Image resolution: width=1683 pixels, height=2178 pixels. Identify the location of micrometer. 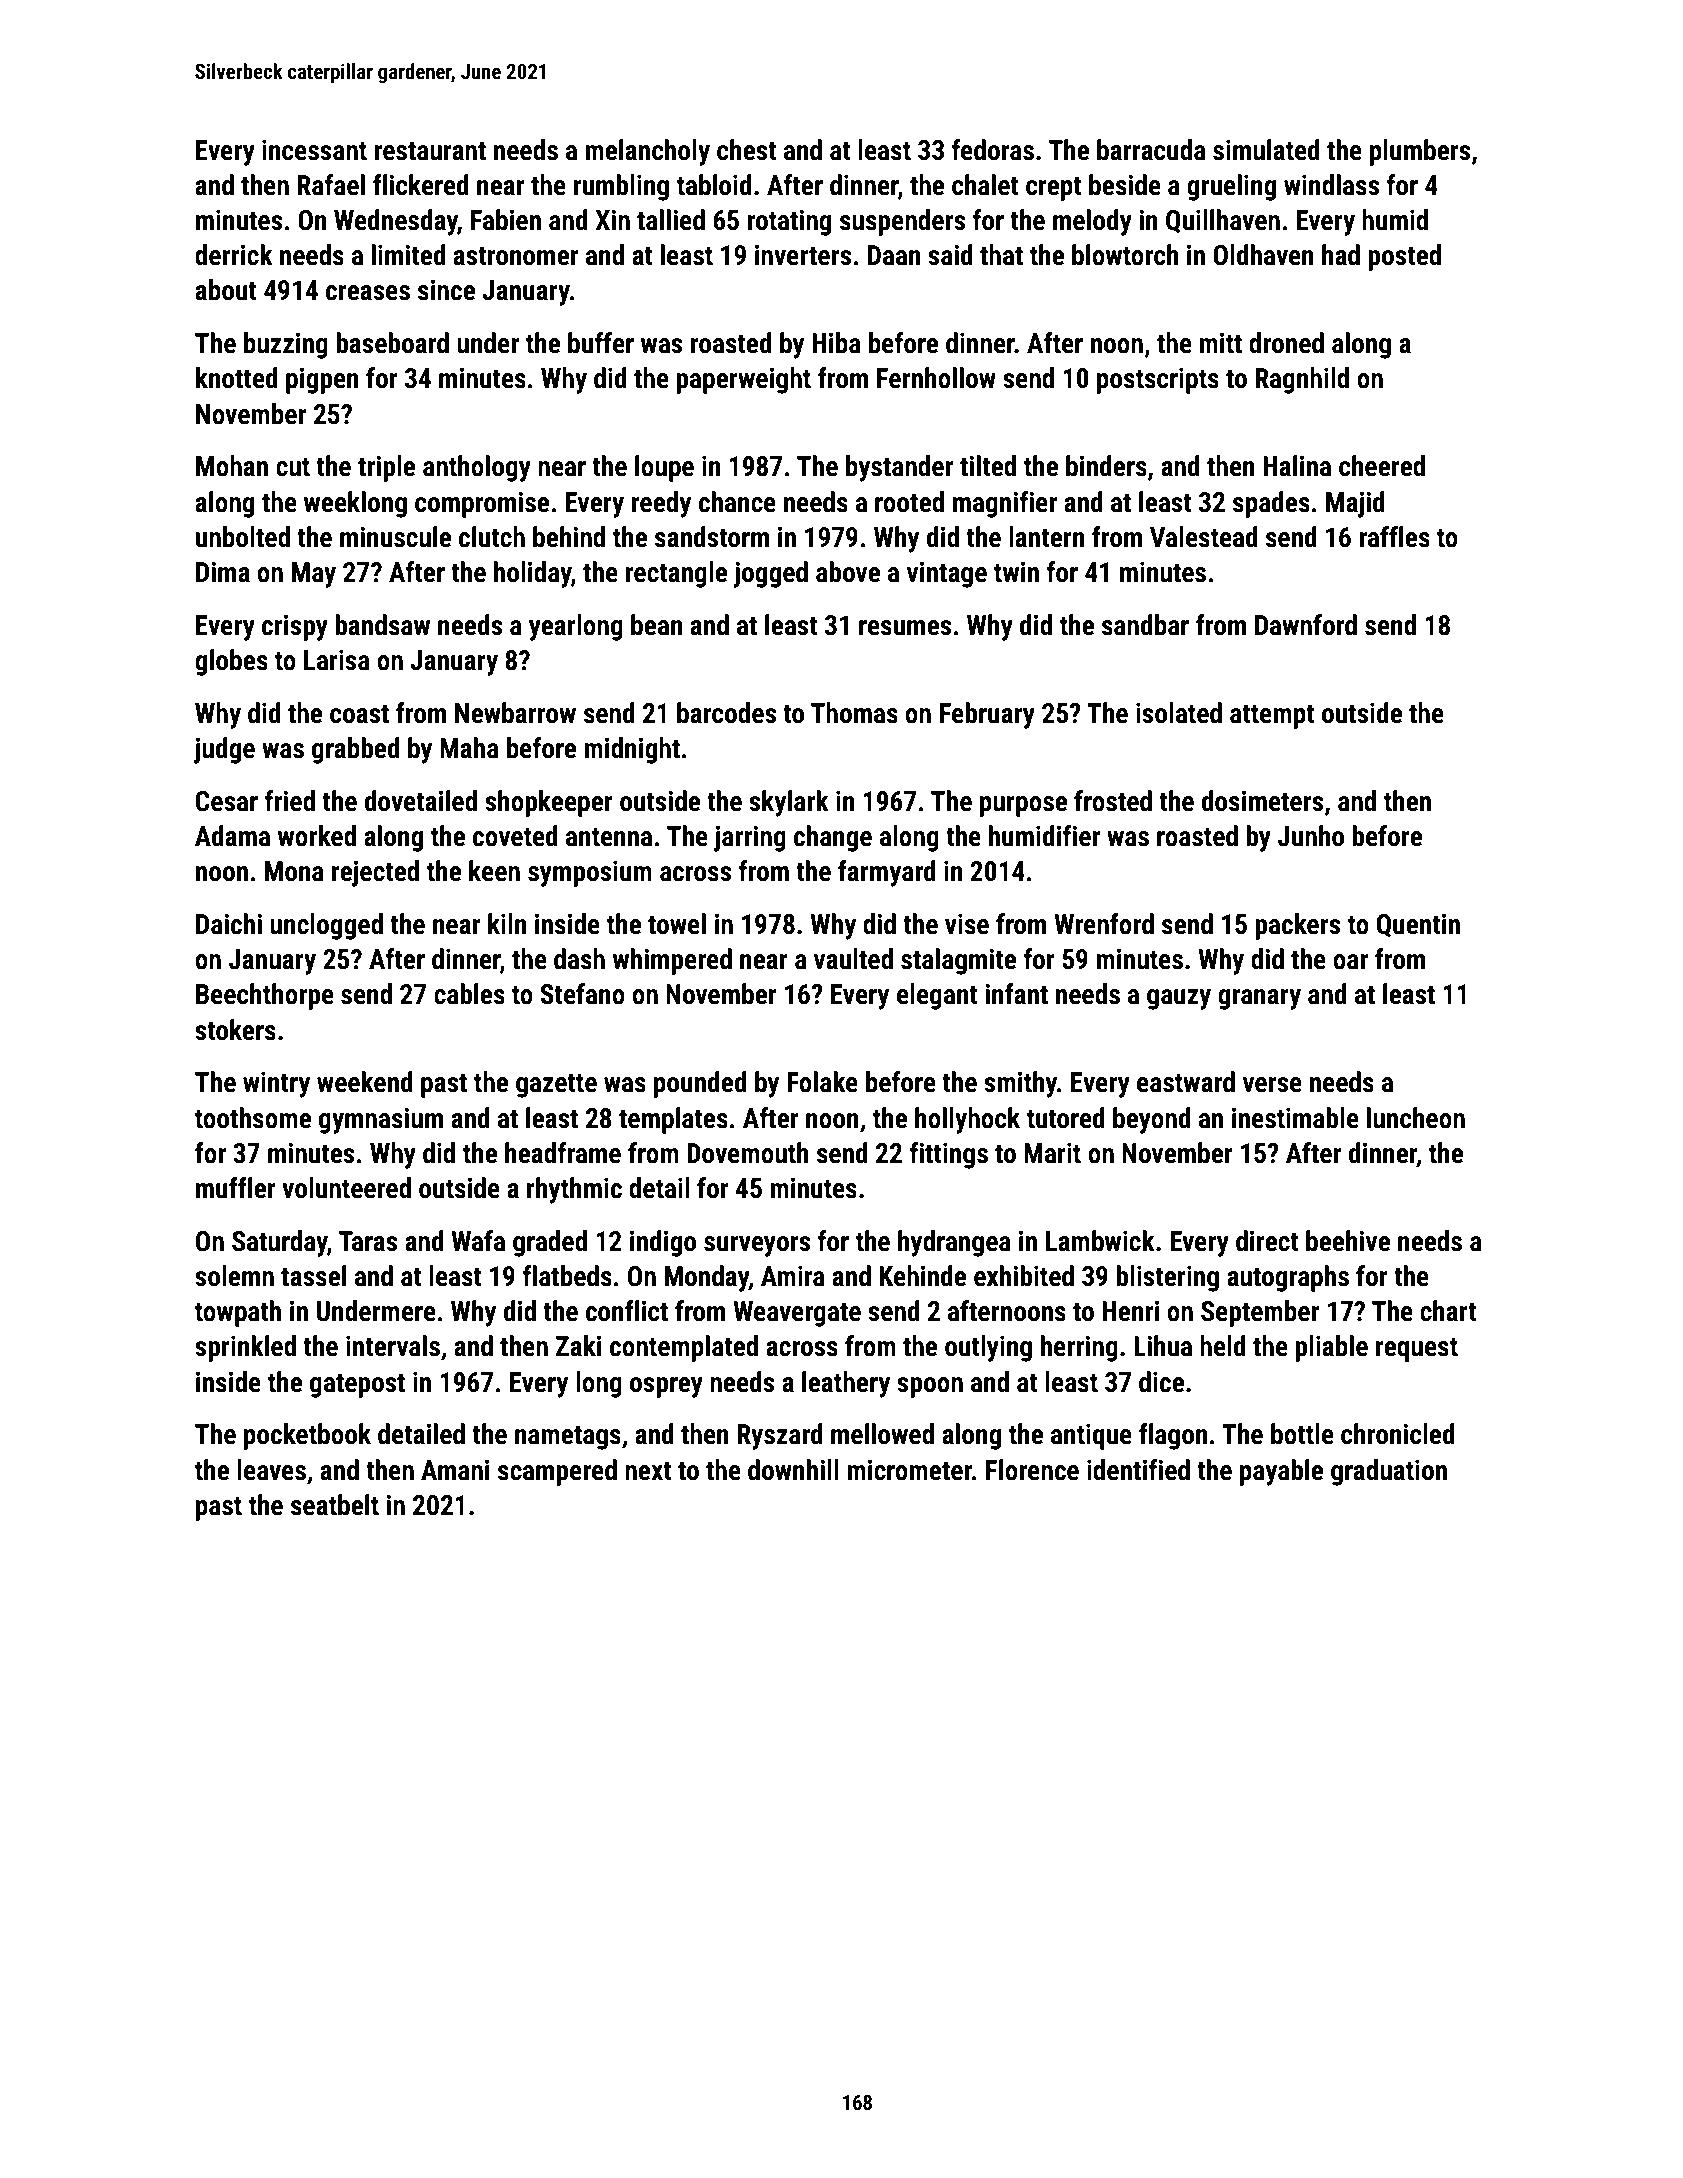
(909, 1470).
